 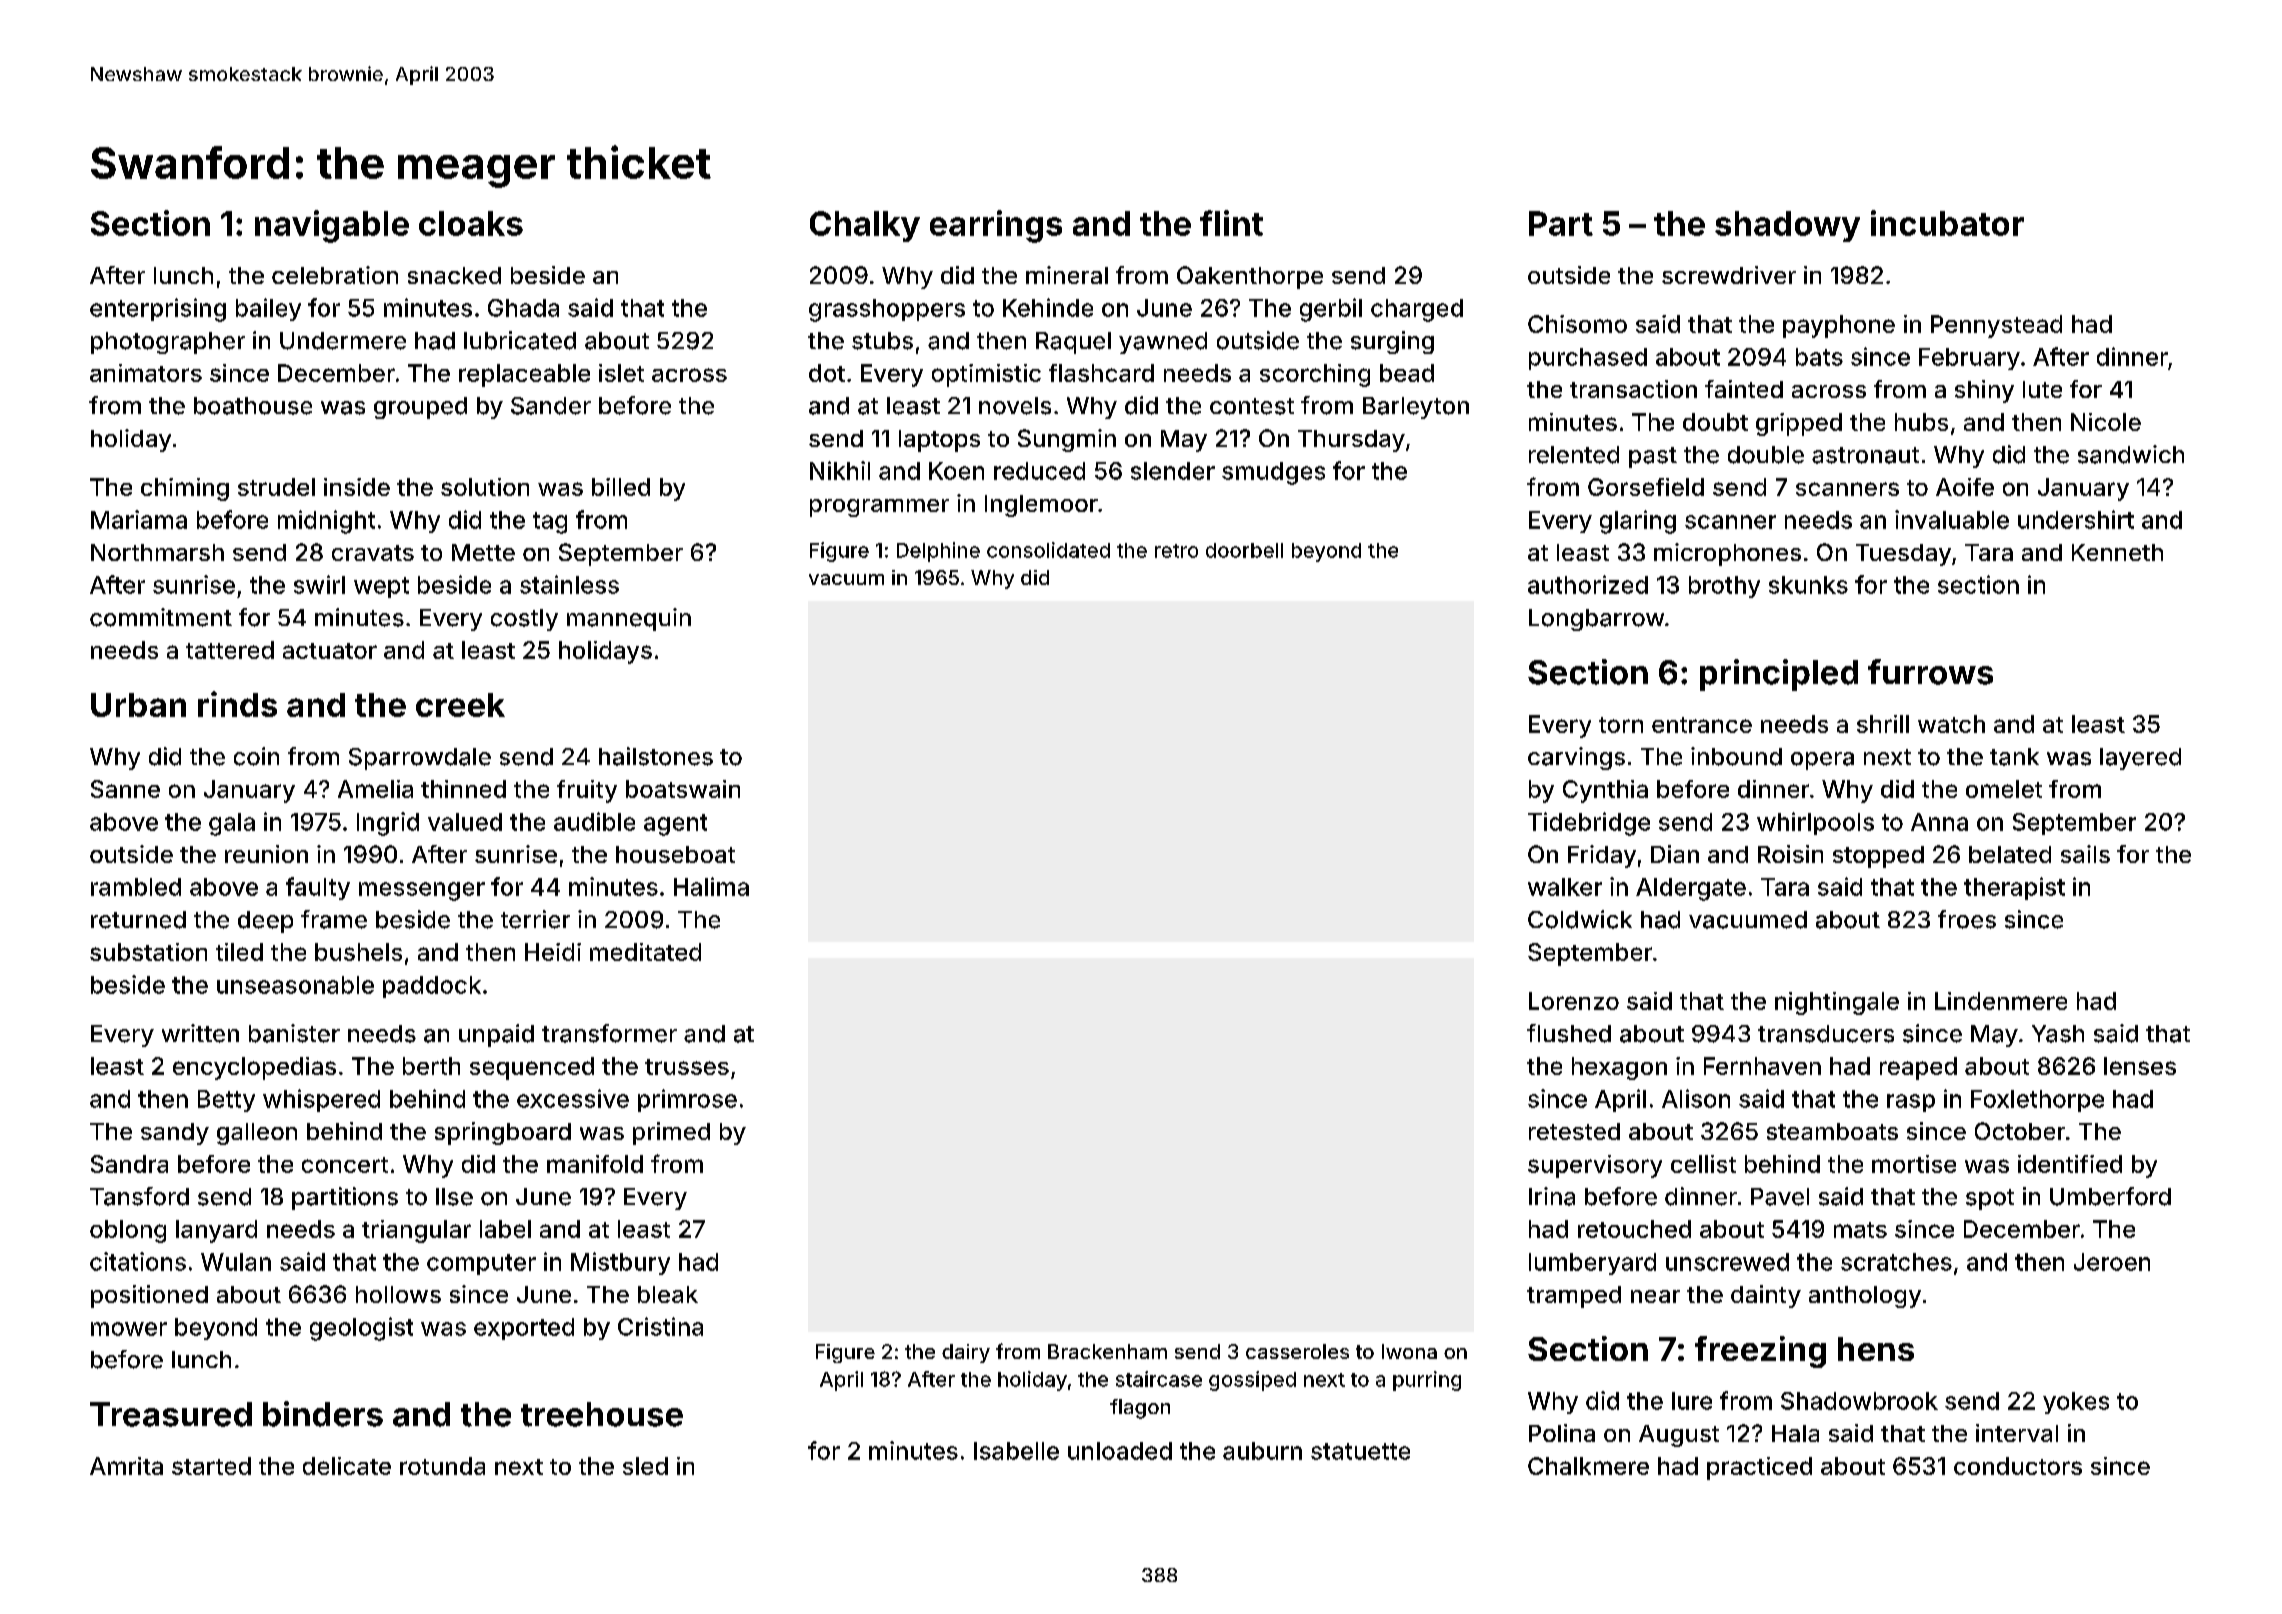 I want to click on smudges, so click(x=1273, y=473).
